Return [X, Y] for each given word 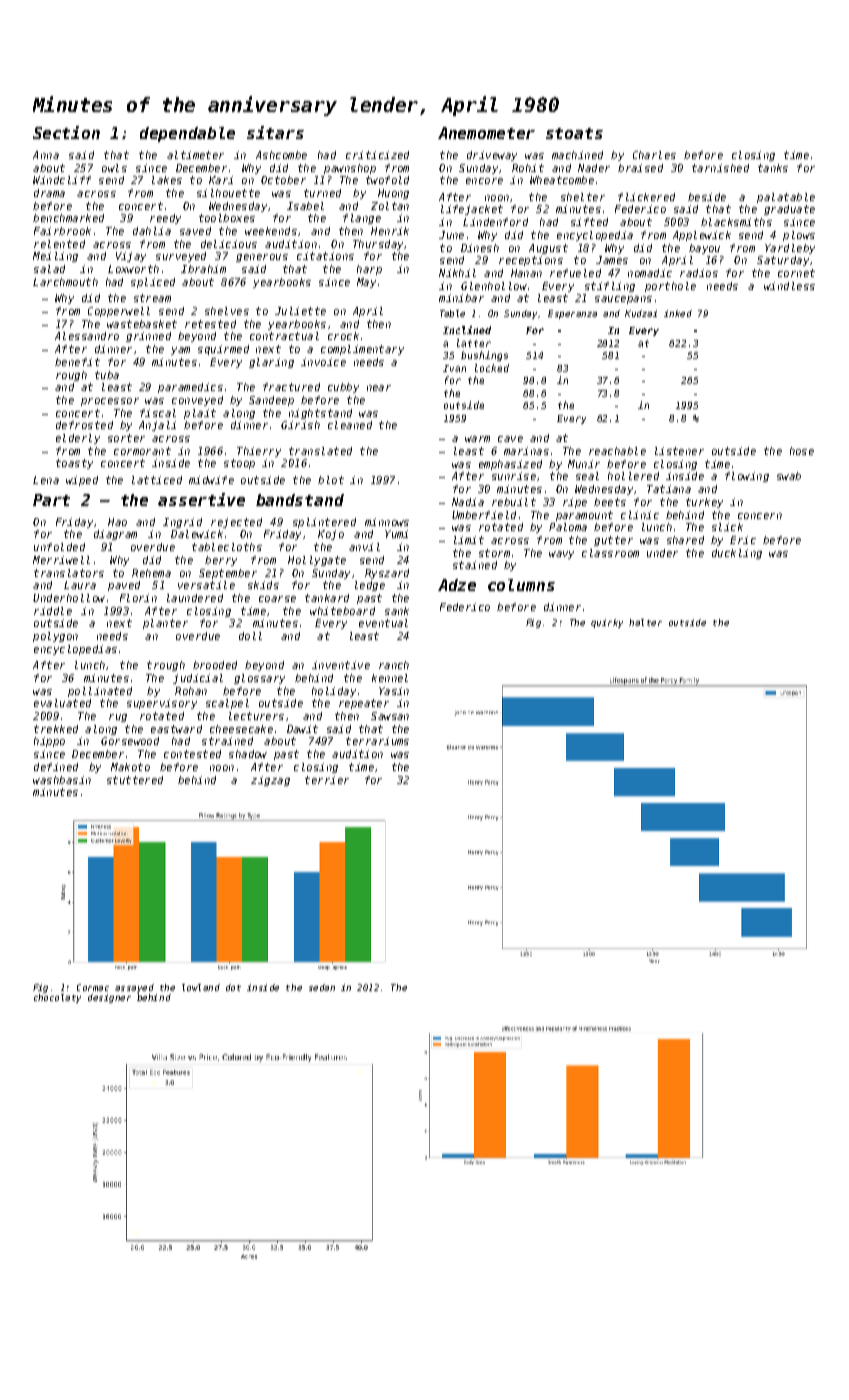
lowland [201, 987]
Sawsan [390, 716]
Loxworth [133, 269]
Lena [46, 480]
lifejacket [472, 210]
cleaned [350, 425]
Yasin [394, 691]
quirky [607, 623]
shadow [248, 754]
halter [645, 622]
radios [699, 273]
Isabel [305, 206]
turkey [704, 503]
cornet [796, 273]
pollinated [100, 692]
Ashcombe [281, 155]
